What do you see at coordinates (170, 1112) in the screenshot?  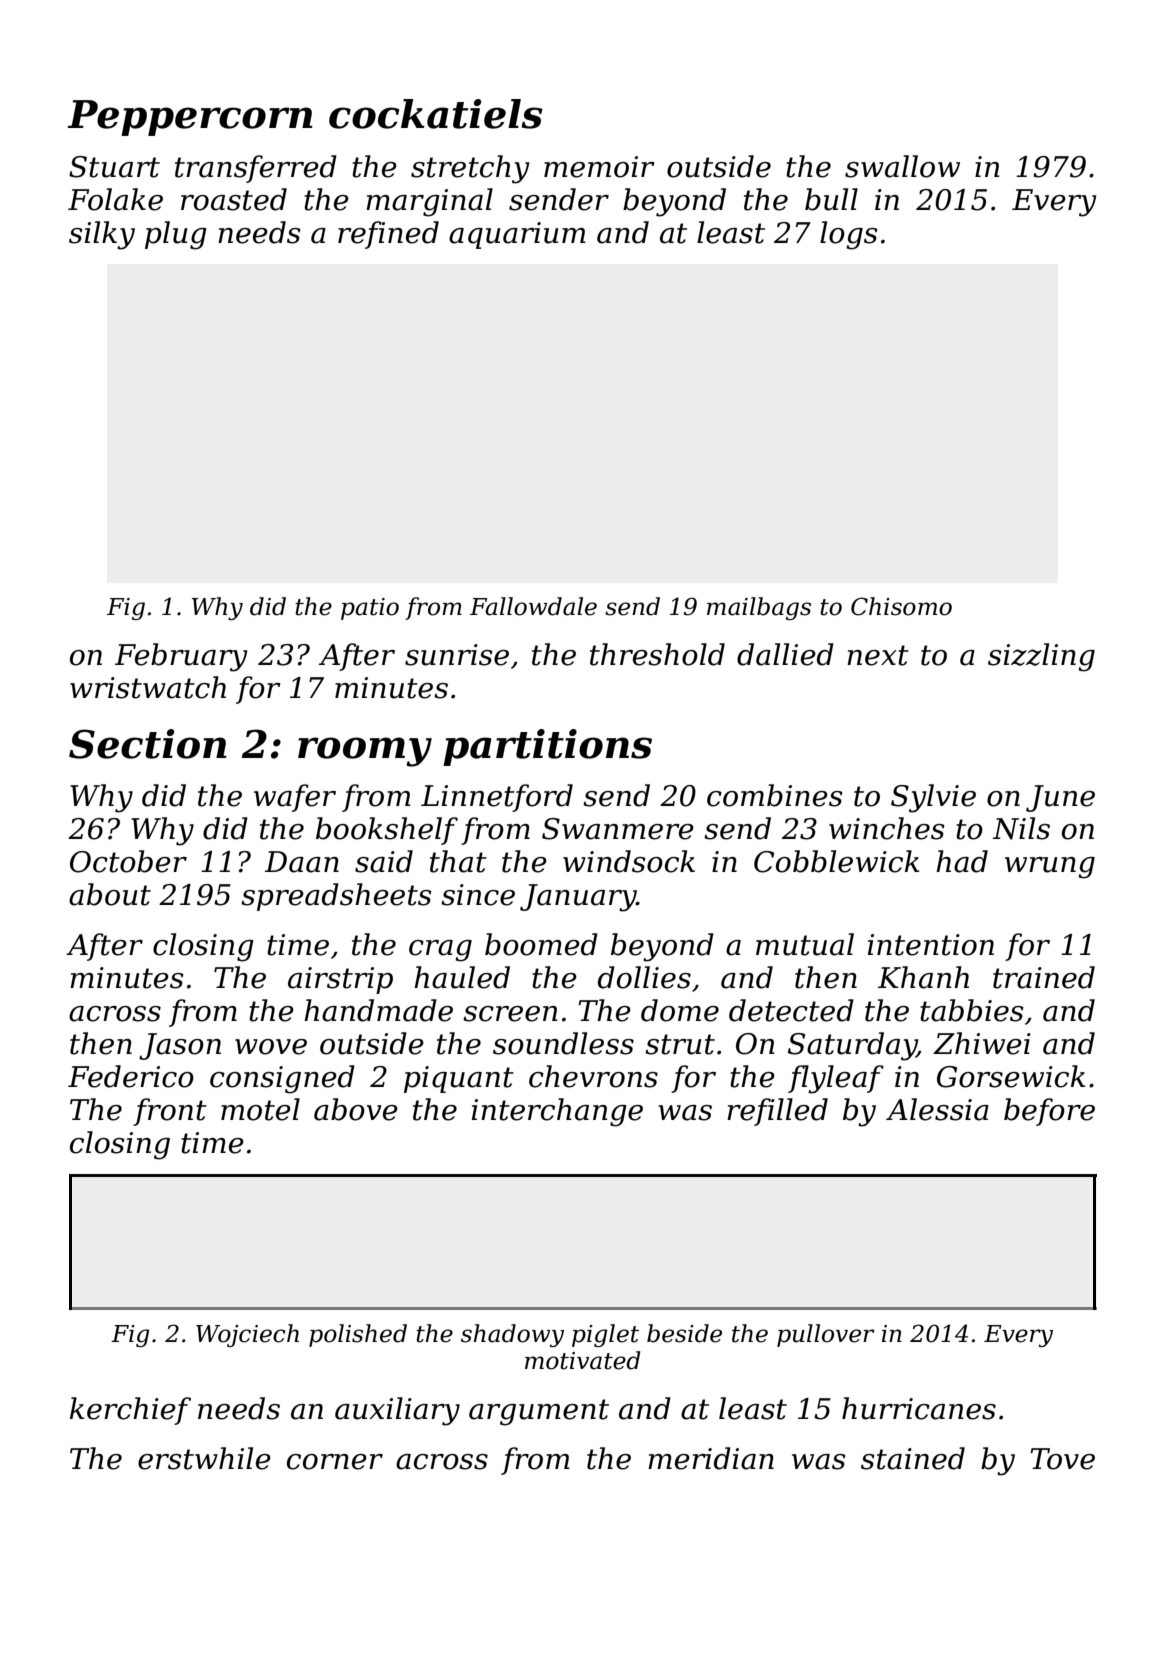 I see `front` at bounding box center [170, 1112].
